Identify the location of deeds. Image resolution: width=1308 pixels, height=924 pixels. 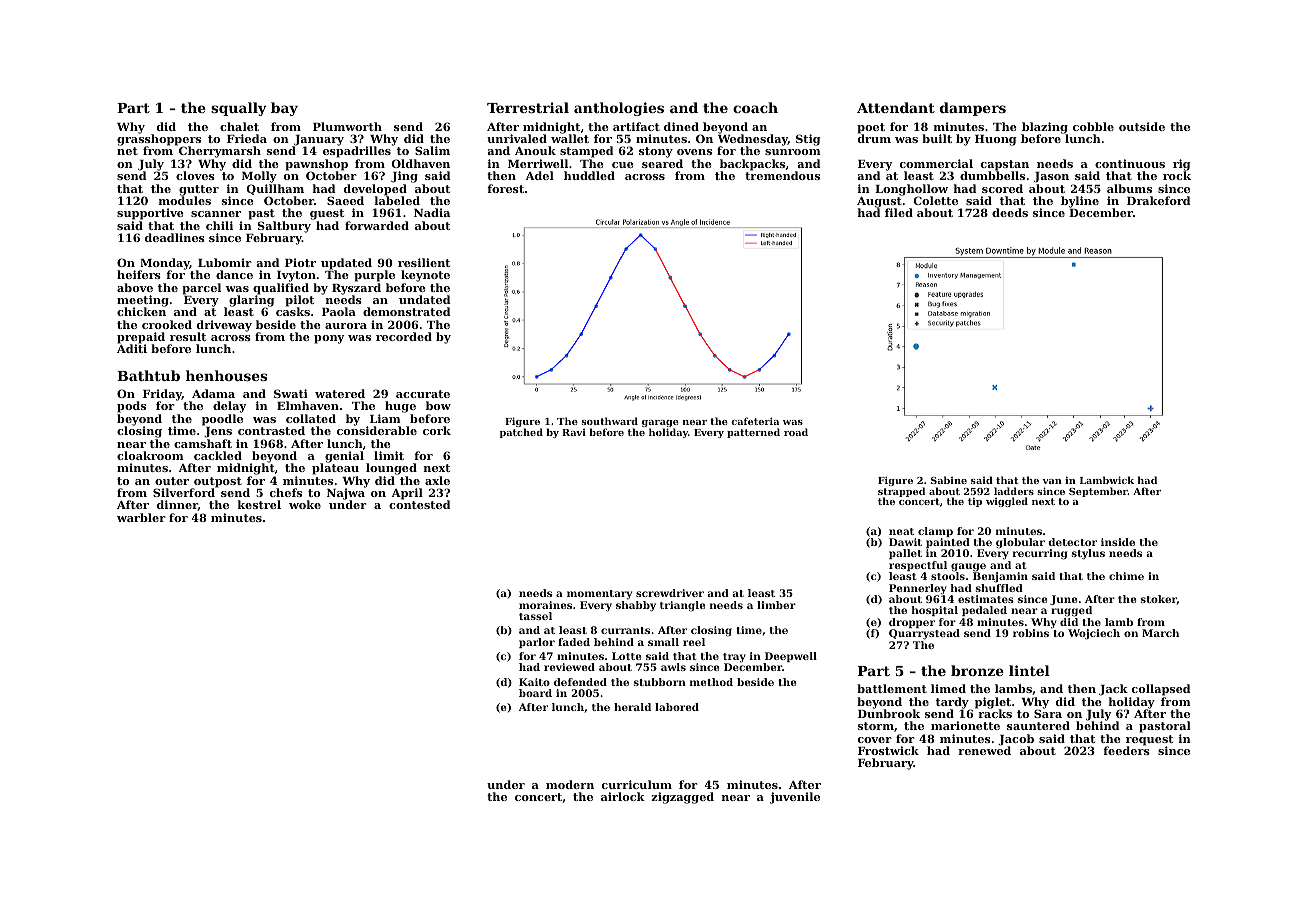
(1010, 212).
